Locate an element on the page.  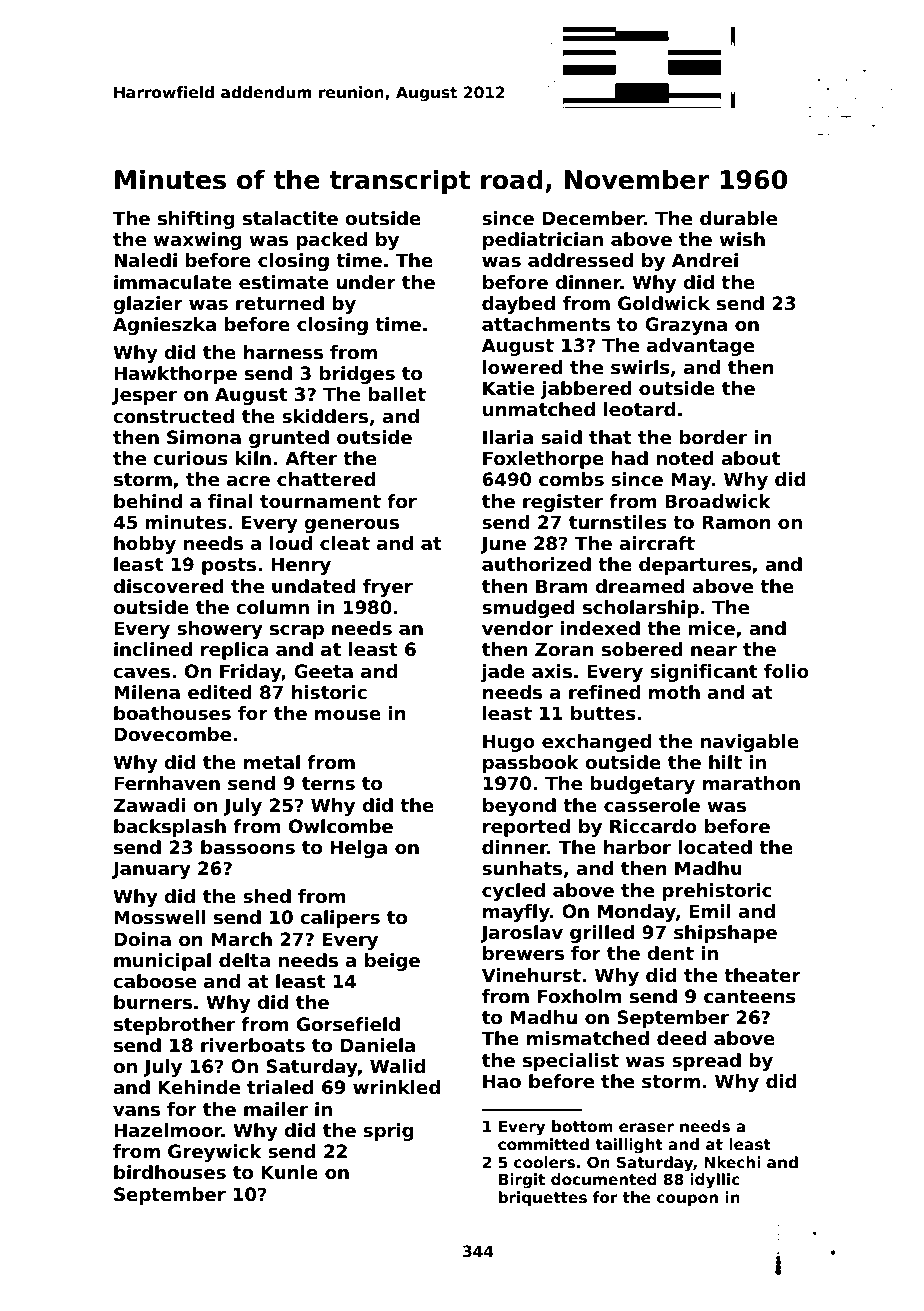
vans is located at coordinates (136, 1111).
